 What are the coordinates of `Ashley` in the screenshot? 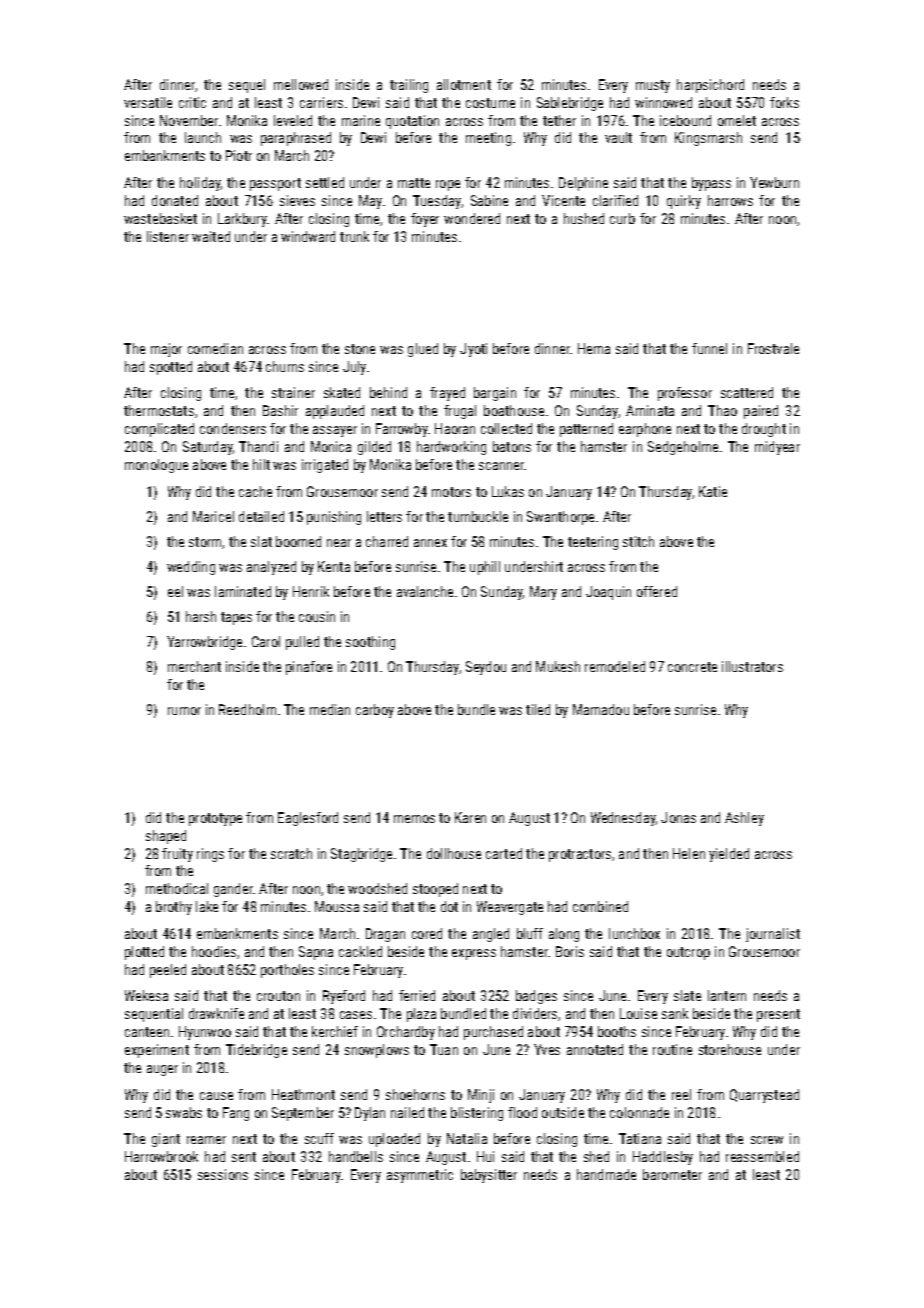 It's located at (744, 819).
